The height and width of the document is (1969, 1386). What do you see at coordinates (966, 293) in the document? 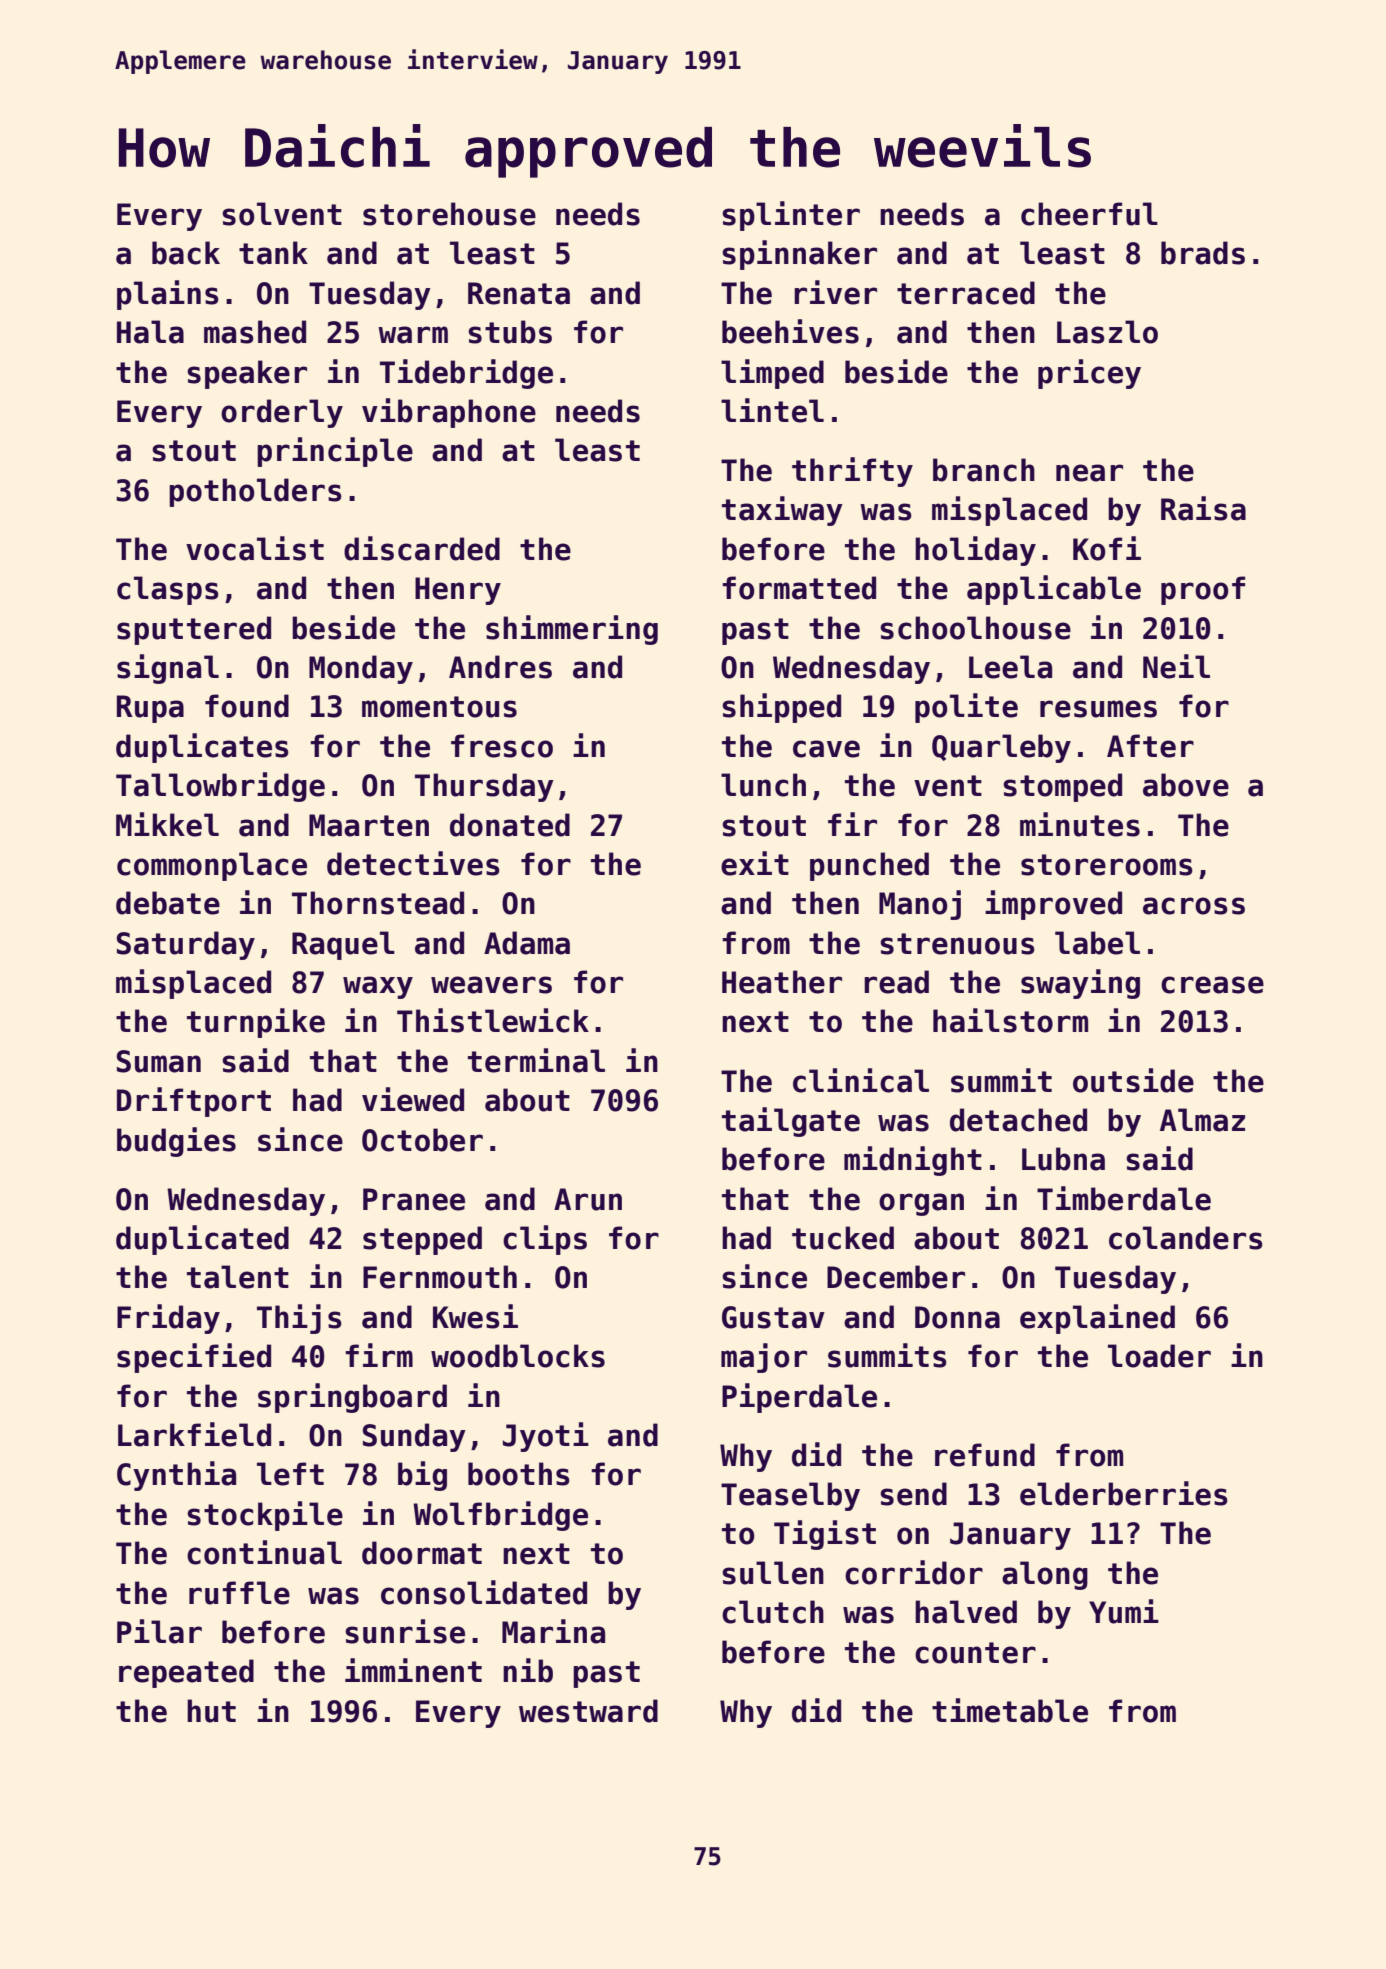
I see `terraced` at bounding box center [966, 293].
